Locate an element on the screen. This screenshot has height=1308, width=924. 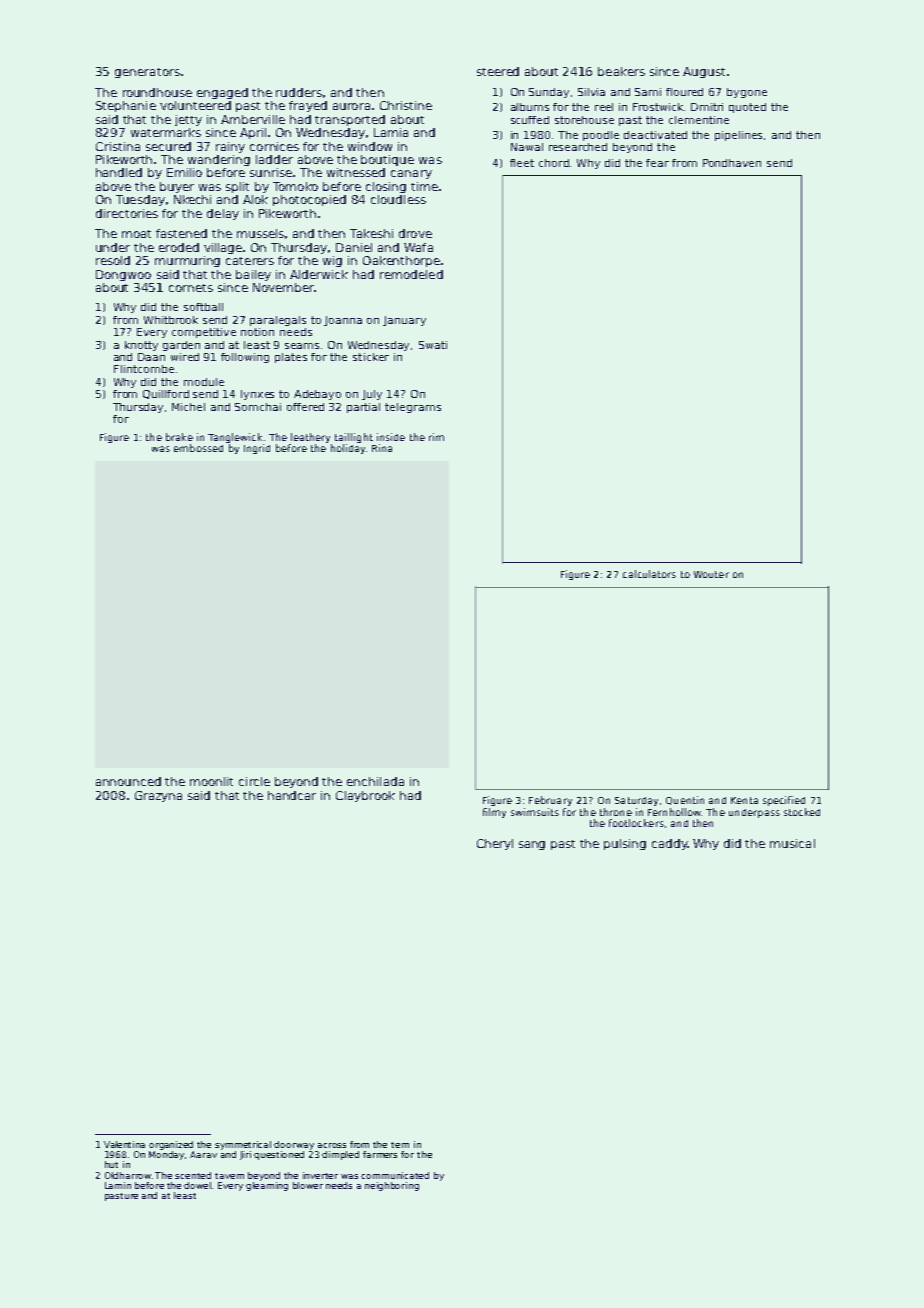
generators is located at coordinates (147, 73).
